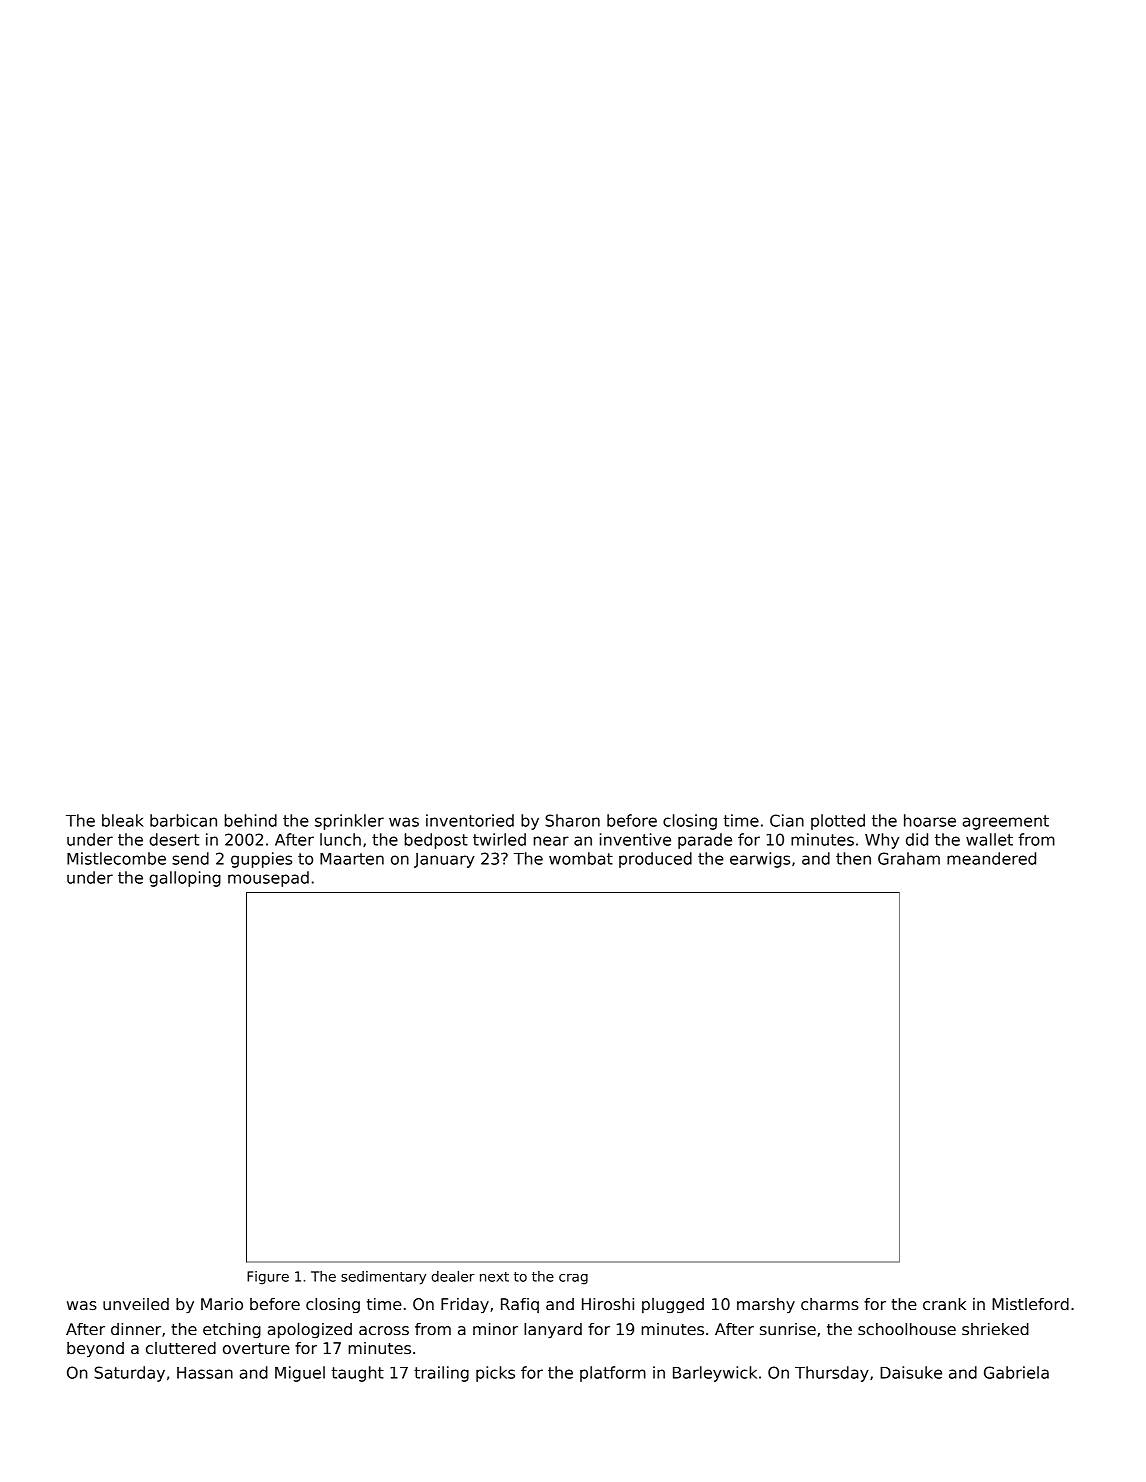 The image size is (1146, 1482). What do you see at coordinates (494, 1277) in the screenshot?
I see `next` at bounding box center [494, 1277].
